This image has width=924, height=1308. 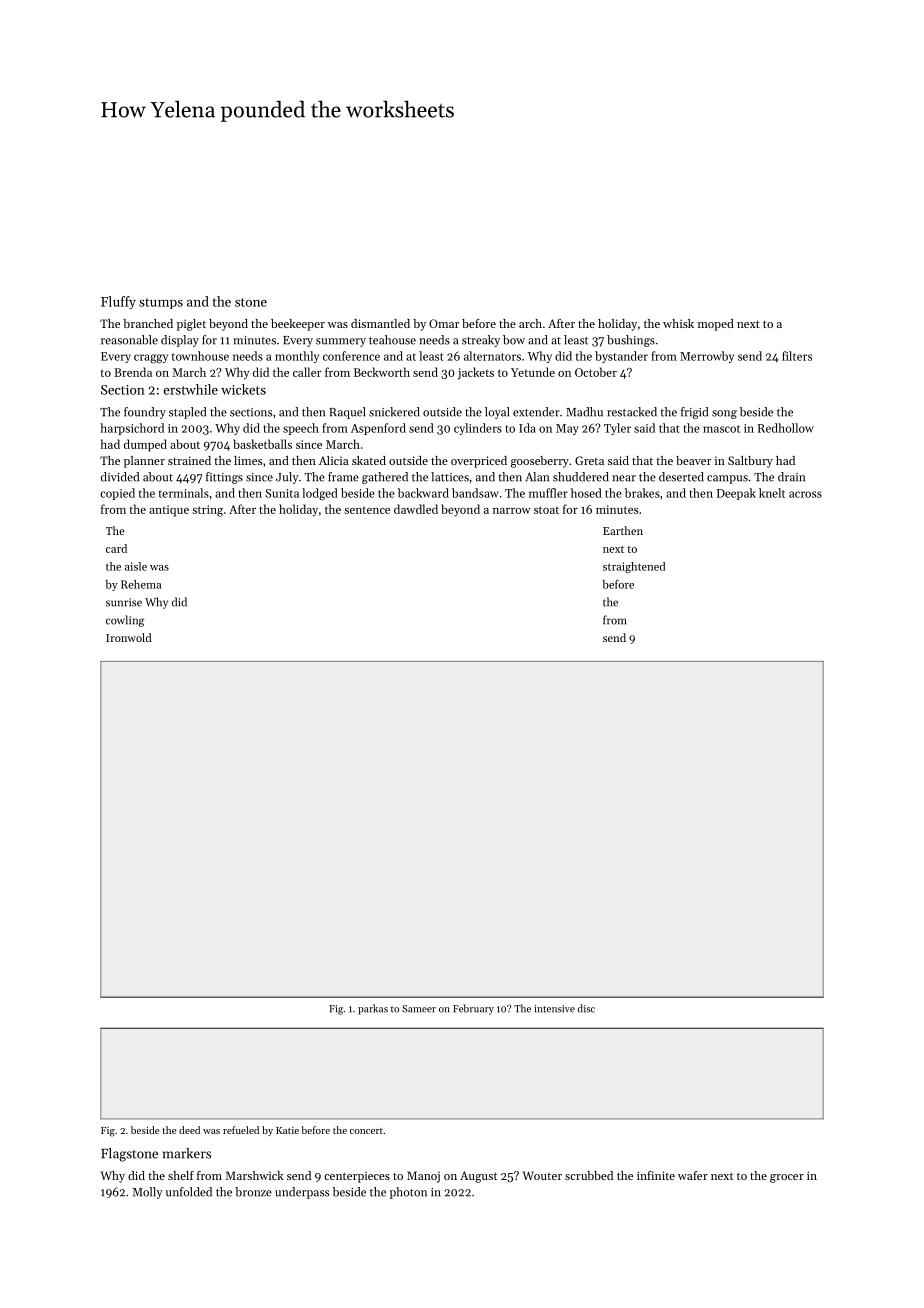 I want to click on refueled, so click(x=241, y=1130).
